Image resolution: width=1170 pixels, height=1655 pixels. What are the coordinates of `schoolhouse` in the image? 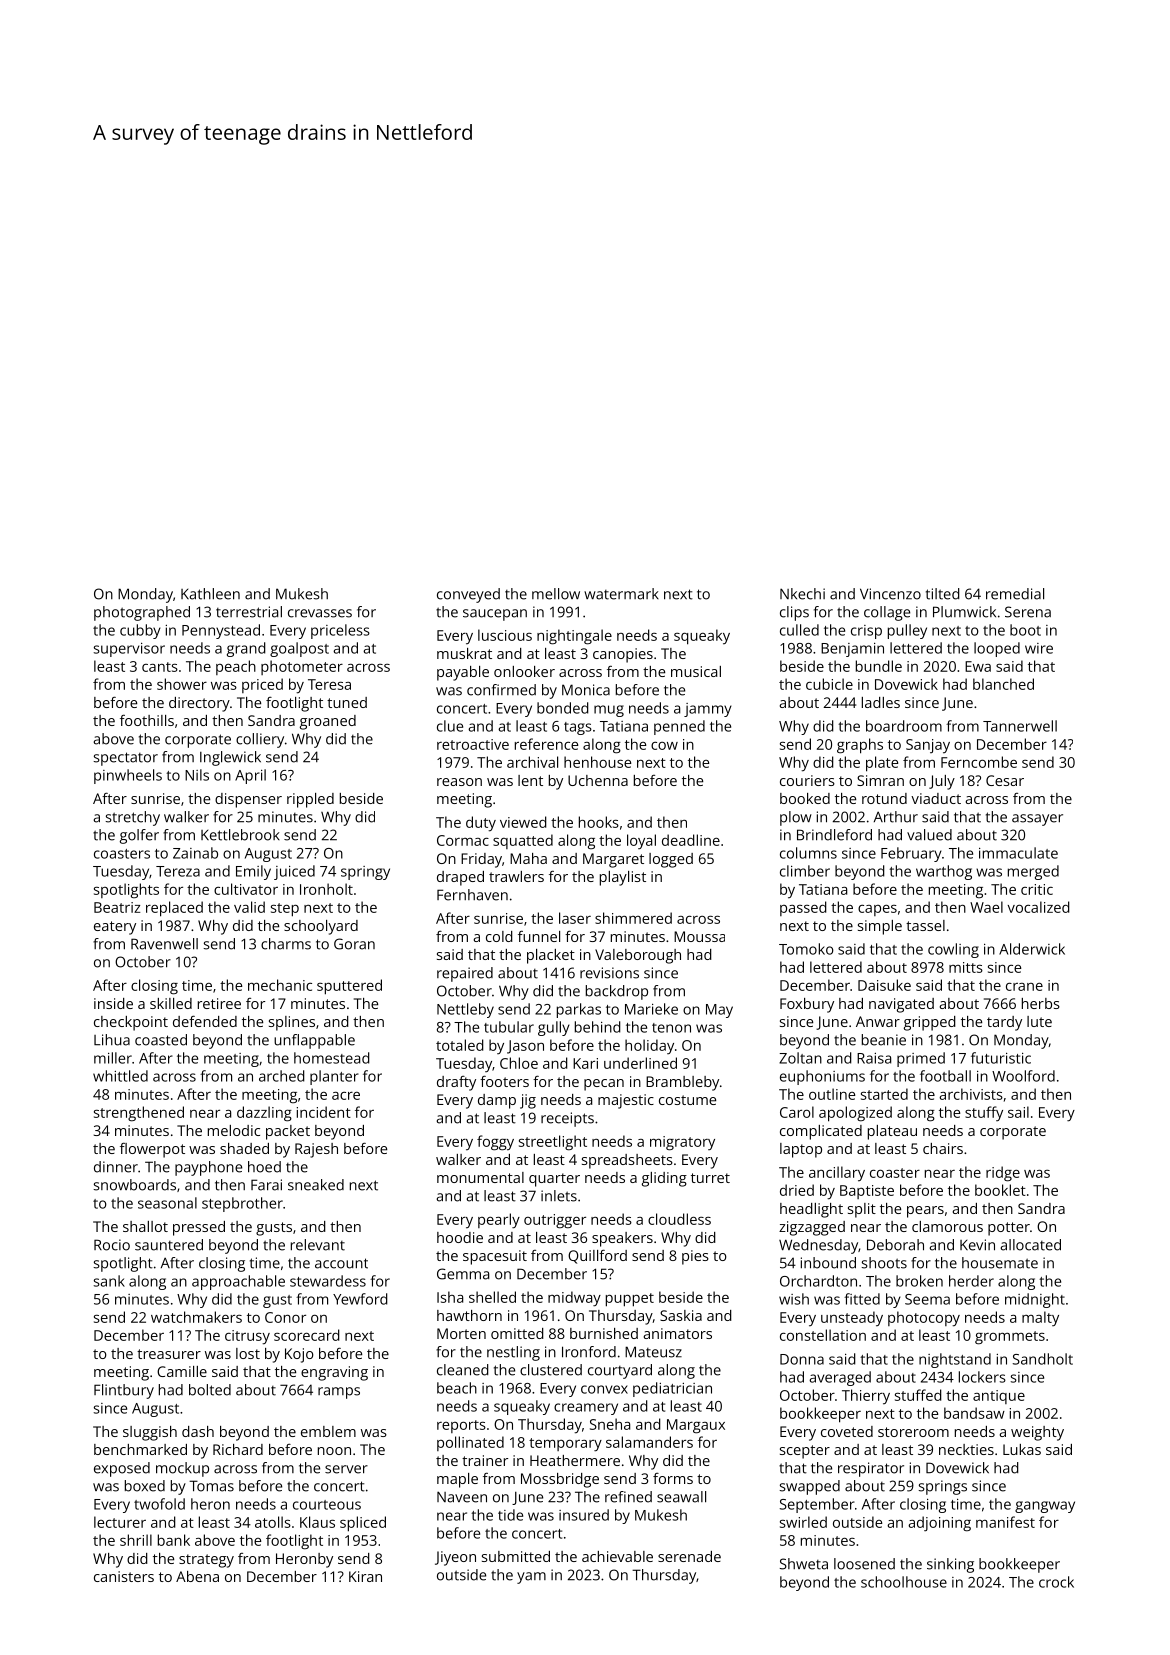 It's located at (904, 1582).
